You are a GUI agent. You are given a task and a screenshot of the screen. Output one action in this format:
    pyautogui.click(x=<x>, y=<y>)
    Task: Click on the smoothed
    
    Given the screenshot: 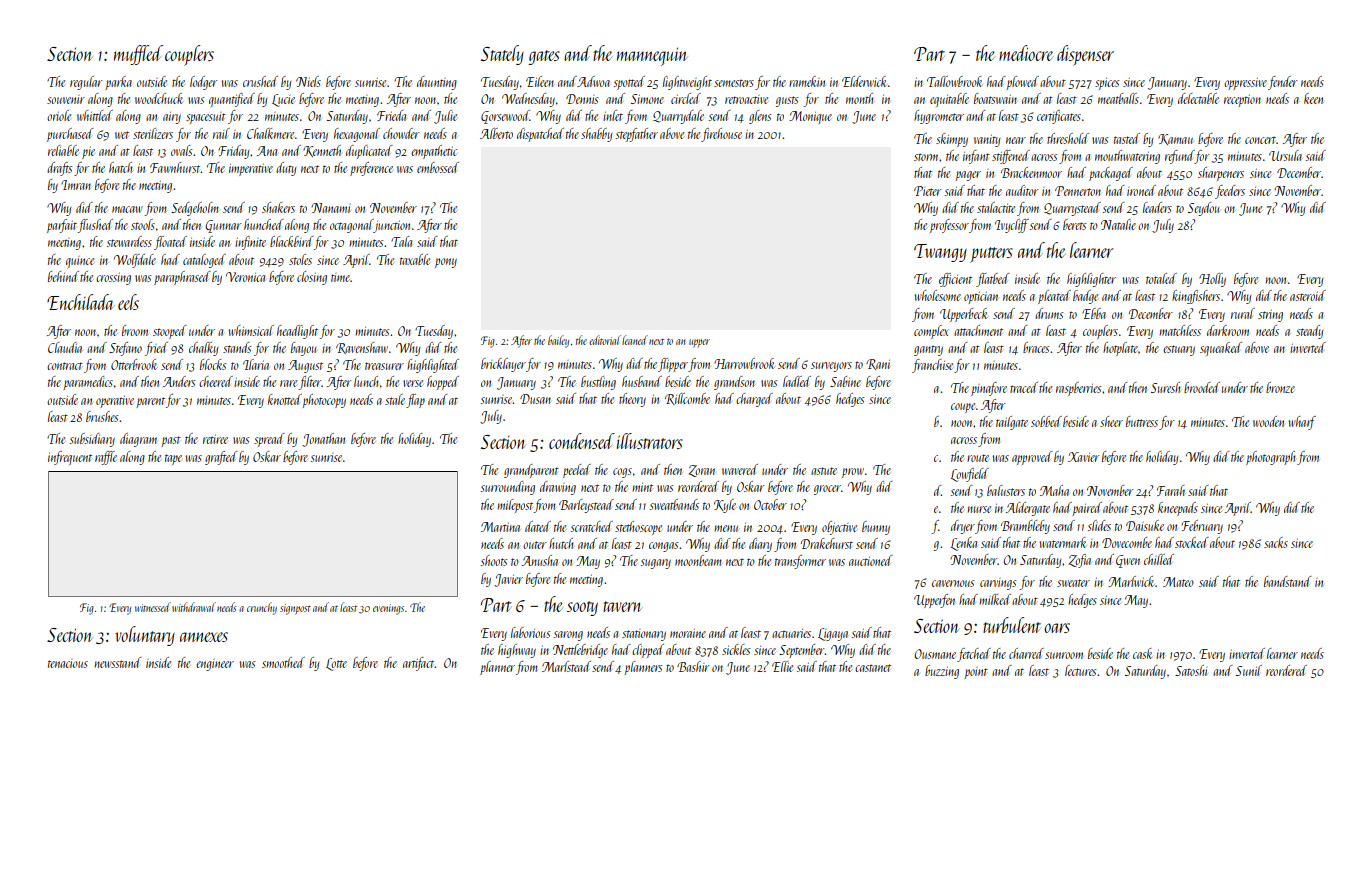 What is the action you would take?
    pyautogui.click(x=283, y=662)
